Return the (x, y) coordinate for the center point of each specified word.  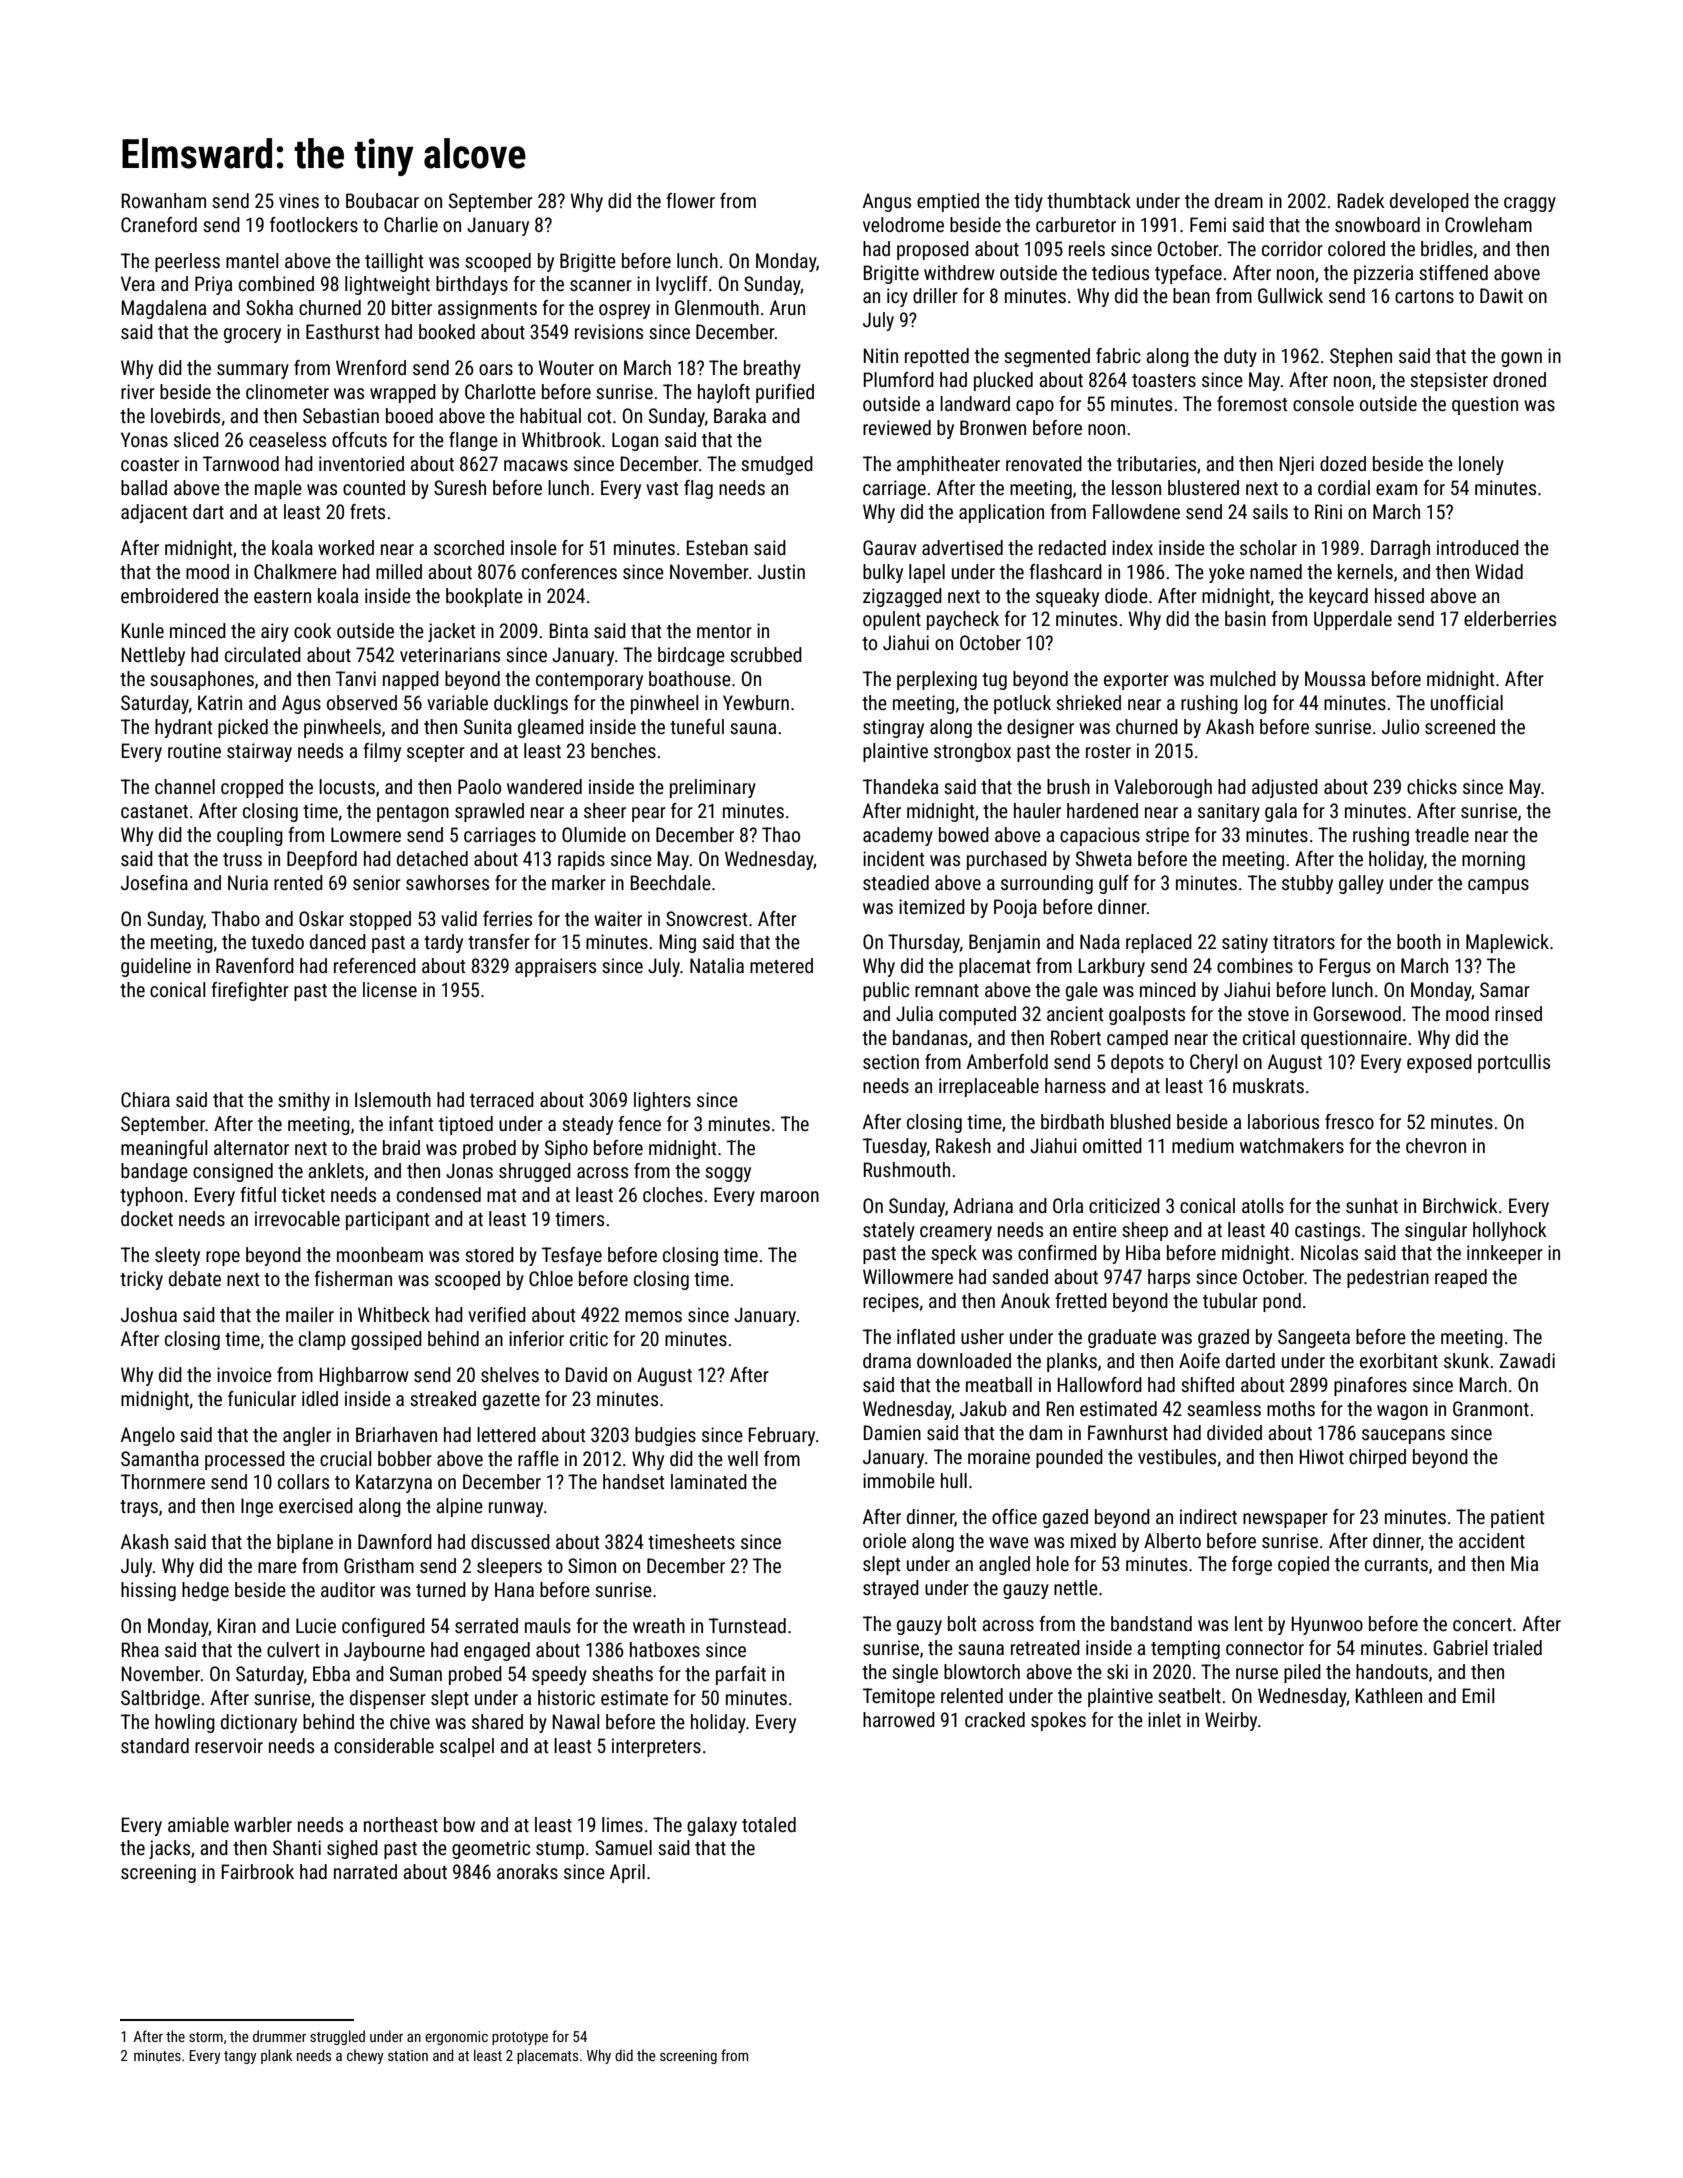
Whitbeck (394, 1314)
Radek (1361, 200)
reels (1087, 248)
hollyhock (1510, 1231)
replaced (1159, 943)
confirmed (1057, 1252)
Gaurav (889, 547)
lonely (1481, 465)
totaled (769, 1824)
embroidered (169, 595)
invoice (244, 1374)
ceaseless (287, 439)
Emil (1478, 1695)
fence (639, 1123)
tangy (240, 2057)
